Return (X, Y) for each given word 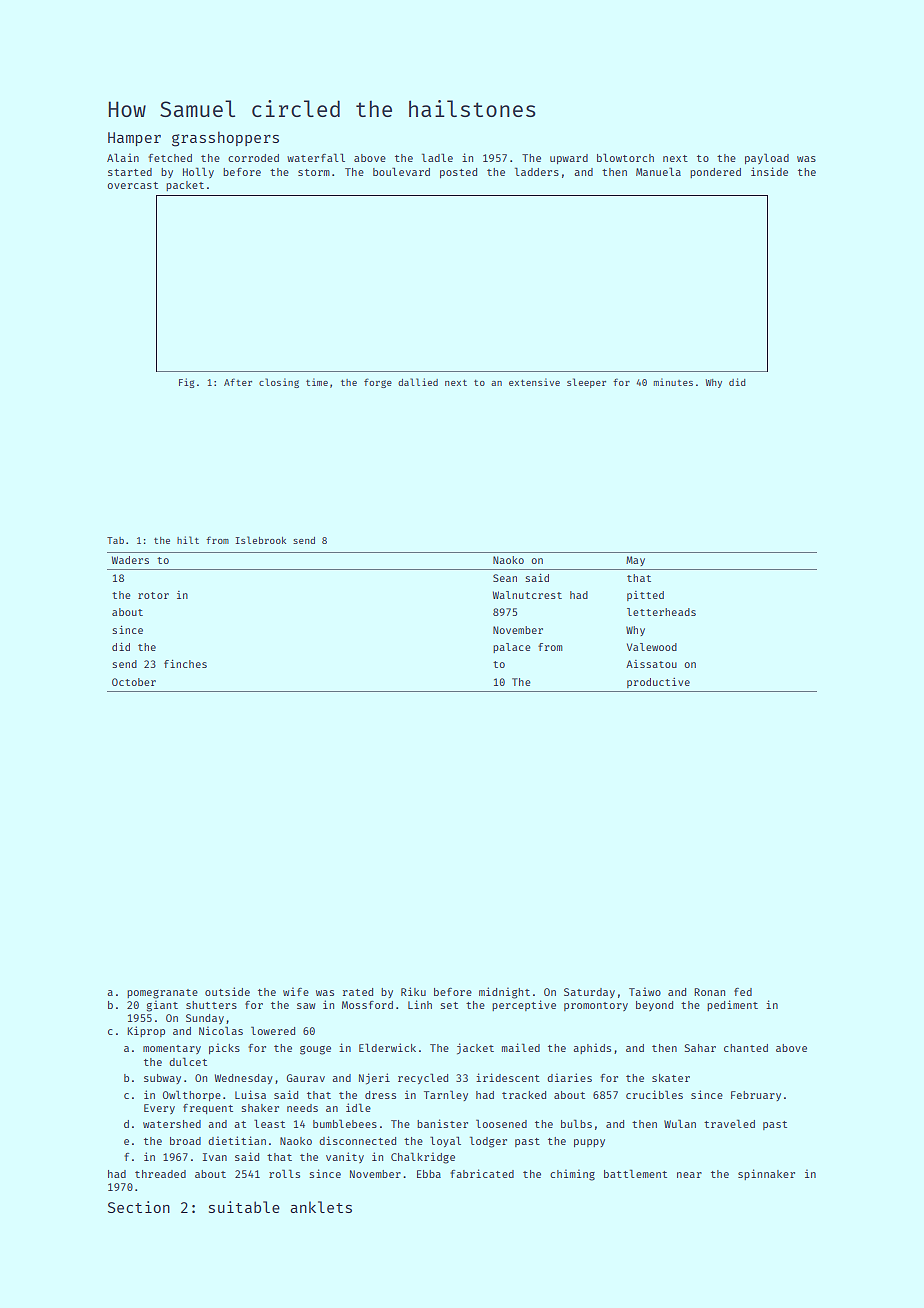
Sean (505, 578)
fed (743, 992)
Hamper (134, 139)
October (134, 682)
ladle (437, 157)
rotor (153, 595)
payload (767, 158)
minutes (673, 382)
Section (139, 1207)
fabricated (482, 1173)
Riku (413, 991)
